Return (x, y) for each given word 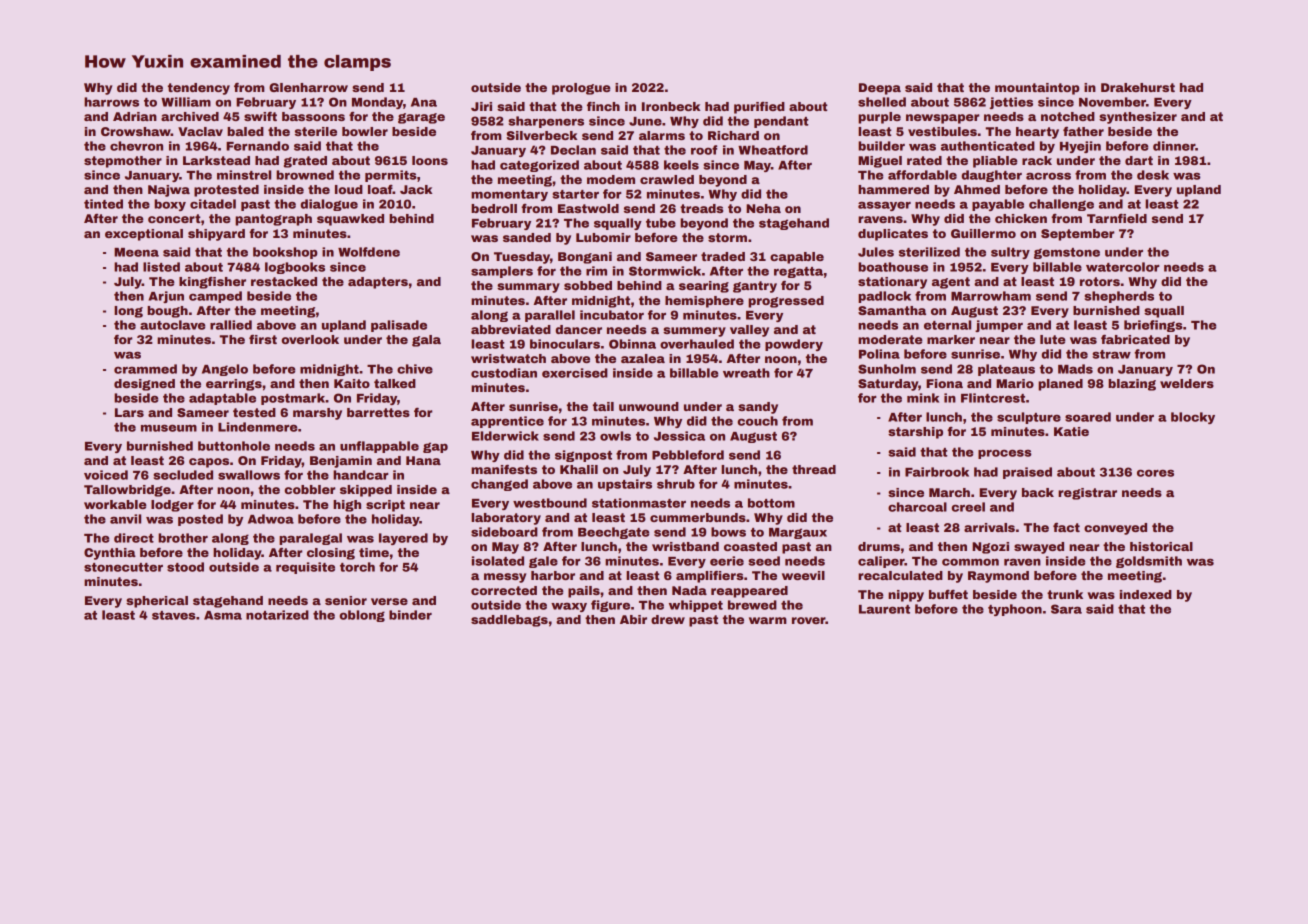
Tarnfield (1117, 218)
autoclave (172, 325)
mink (923, 398)
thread (814, 469)
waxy (569, 607)
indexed (1146, 594)
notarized (277, 615)
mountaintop (1037, 89)
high (347, 506)
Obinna (632, 344)
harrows (111, 102)
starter (575, 194)
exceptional (144, 235)
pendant (781, 122)
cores (1155, 473)
